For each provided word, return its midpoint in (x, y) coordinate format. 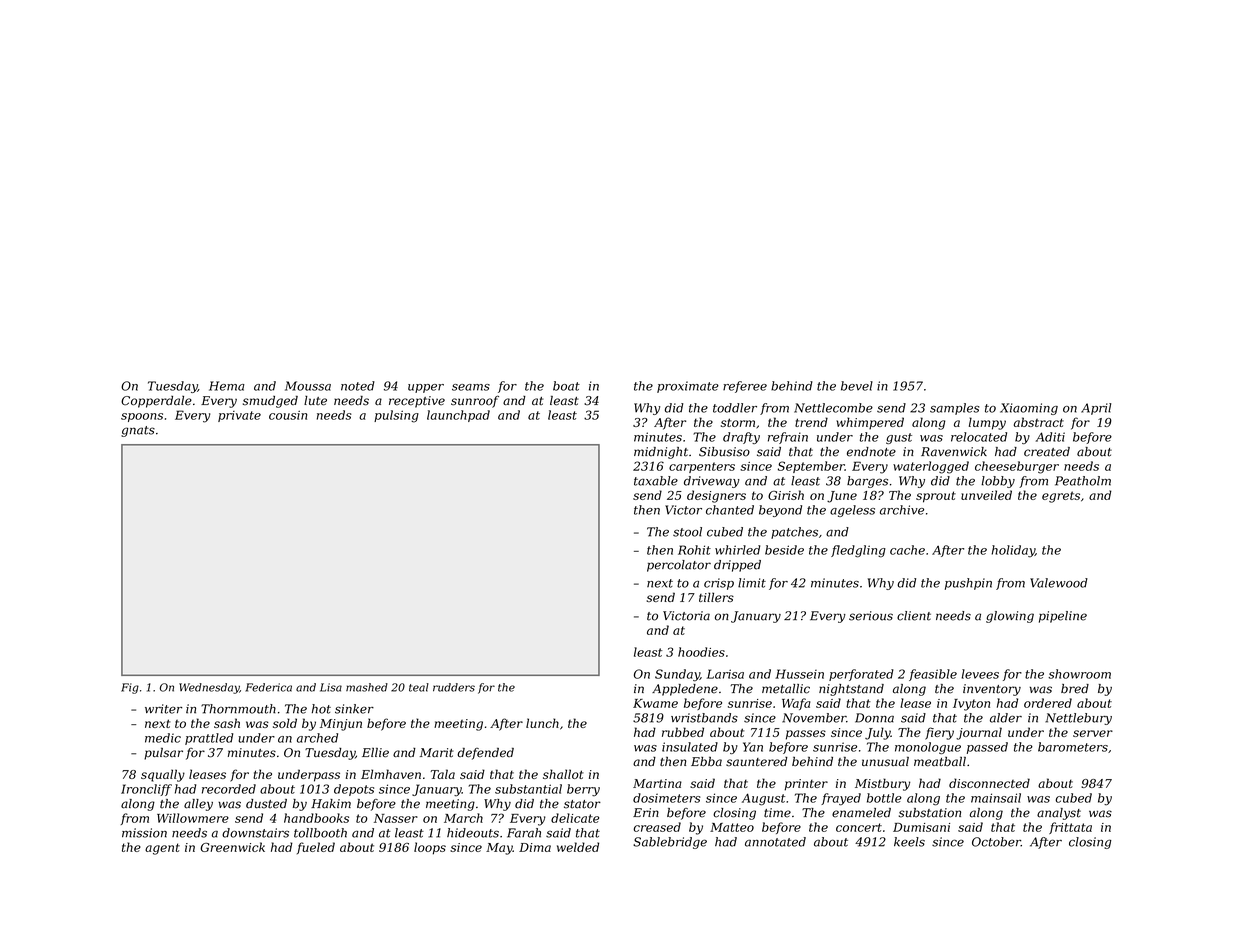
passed (987, 748)
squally (163, 775)
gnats (138, 431)
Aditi (1050, 437)
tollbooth (320, 833)
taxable (656, 481)
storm (738, 422)
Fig (130, 688)
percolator (679, 566)
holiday (1013, 551)
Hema (227, 386)
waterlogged (931, 467)
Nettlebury (1078, 719)
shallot (563, 774)
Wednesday (209, 688)
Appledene (685, 690)
